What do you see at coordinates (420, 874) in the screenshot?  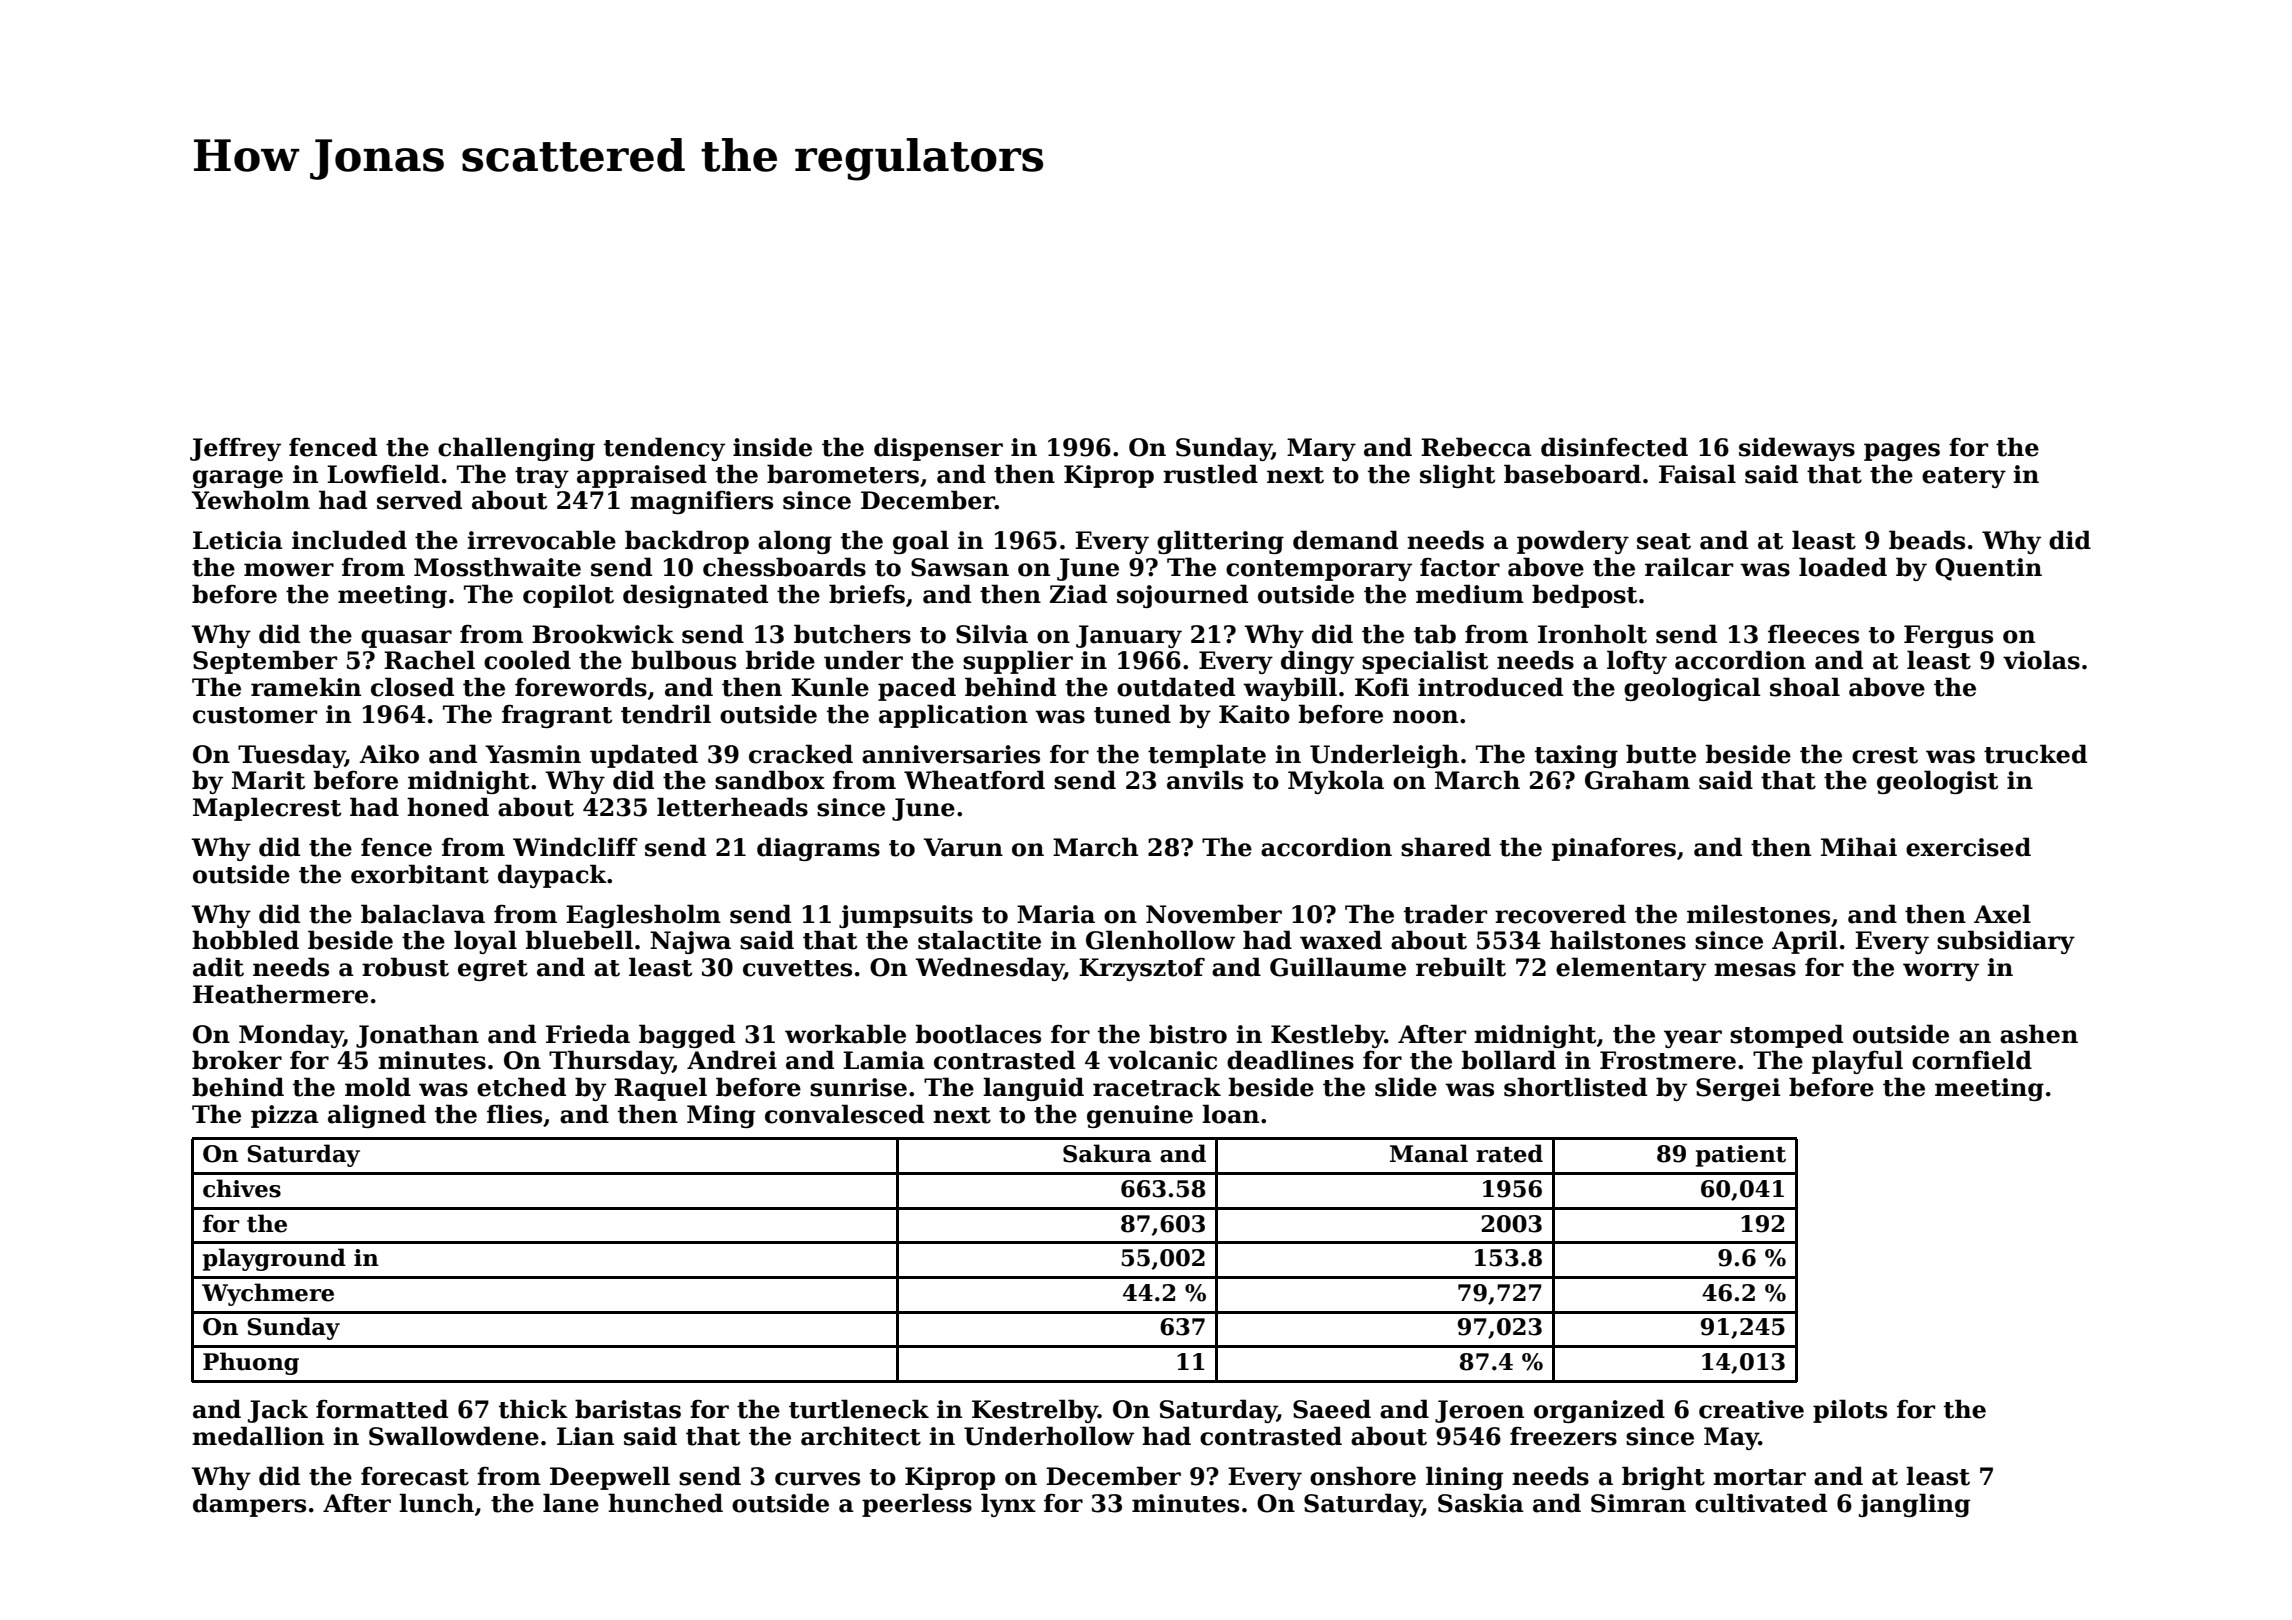 I see `exorbitant` at bounding box center [420, 874].
